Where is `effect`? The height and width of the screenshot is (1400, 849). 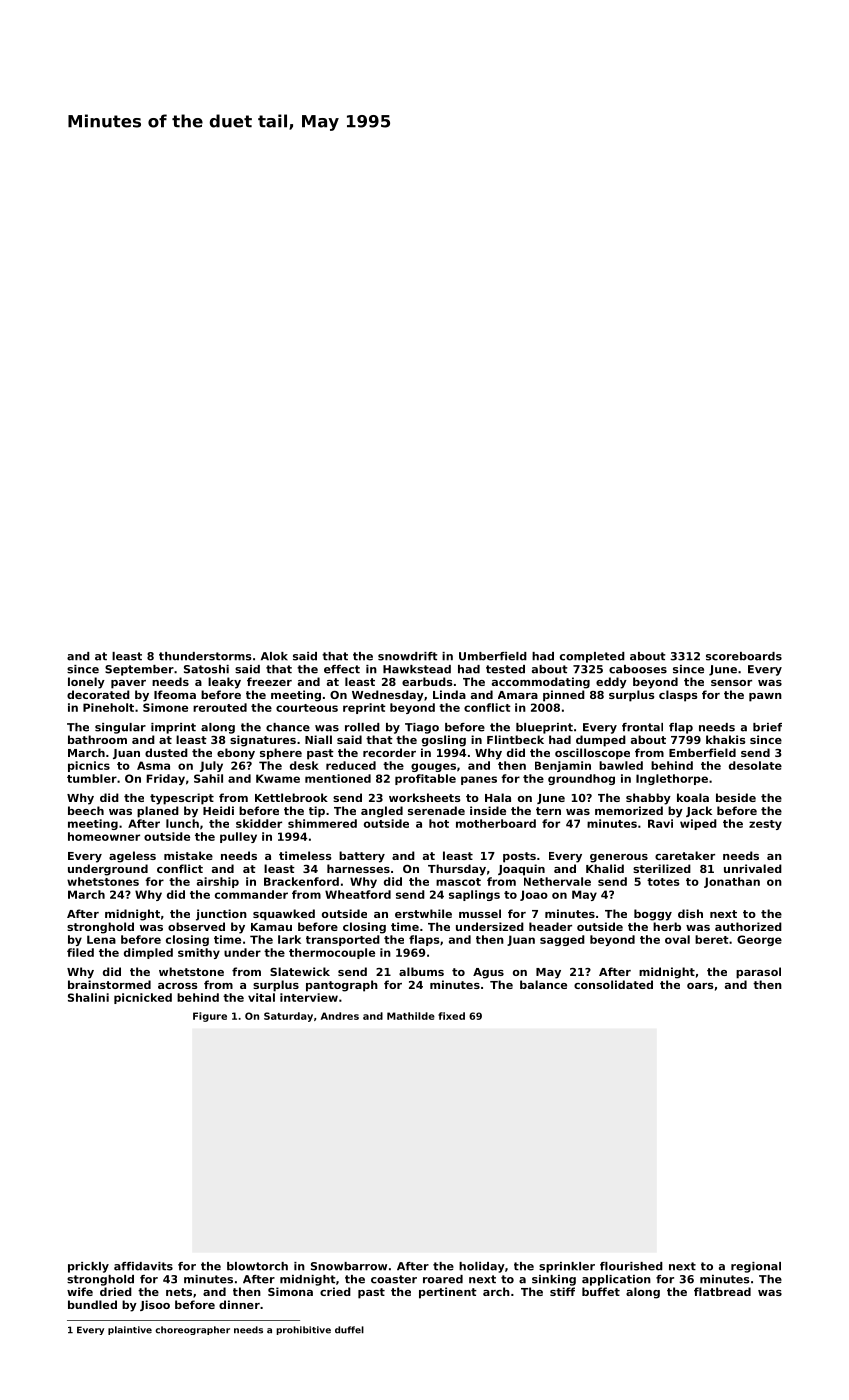
effect is located at coordinates (342, 669).
